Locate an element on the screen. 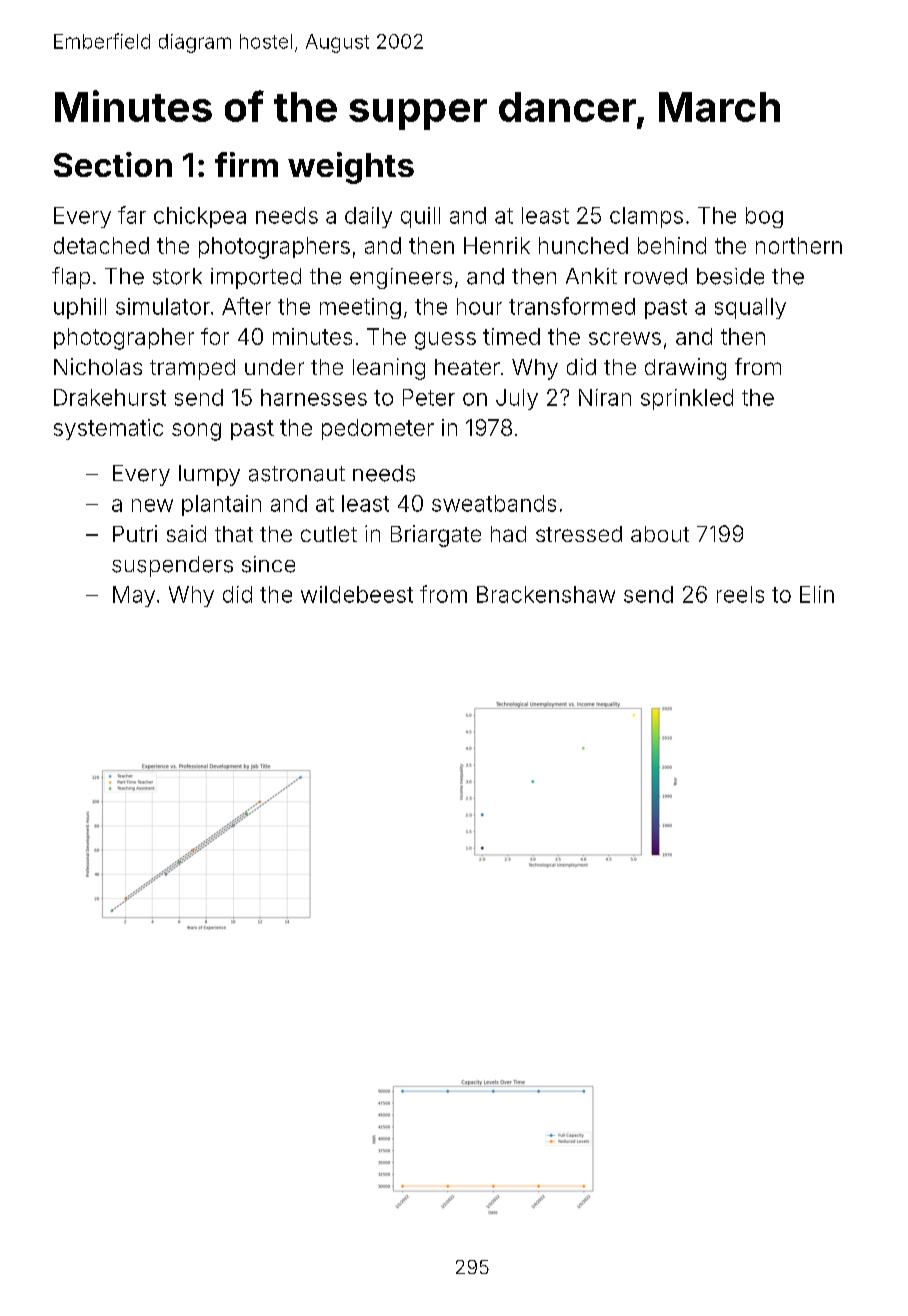 The width and height of the screenshot is (908, 1316). weights is located at coordinates (351, 168).
